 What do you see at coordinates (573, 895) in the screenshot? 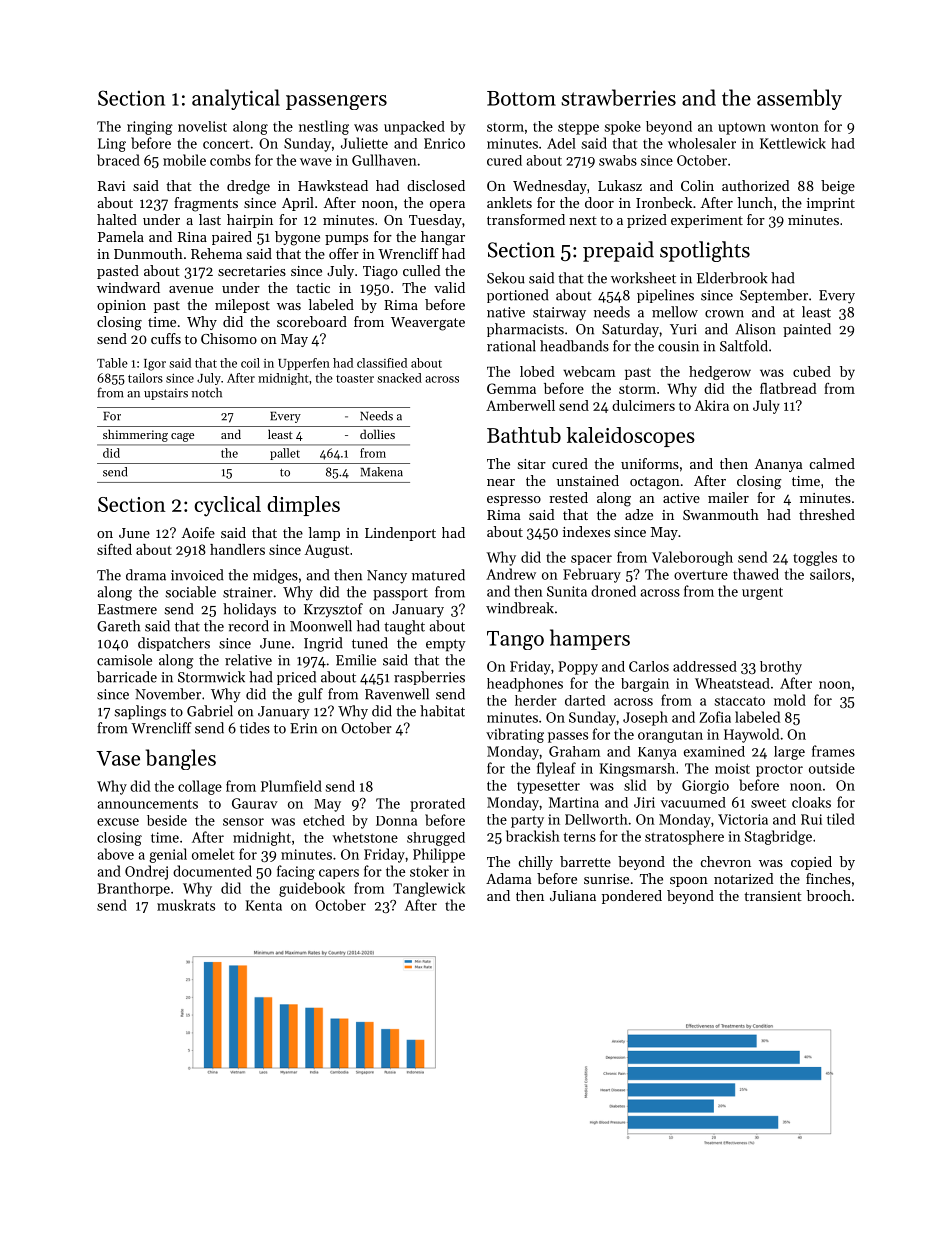
I see `Juliana` at bounding box center [573, 895].
